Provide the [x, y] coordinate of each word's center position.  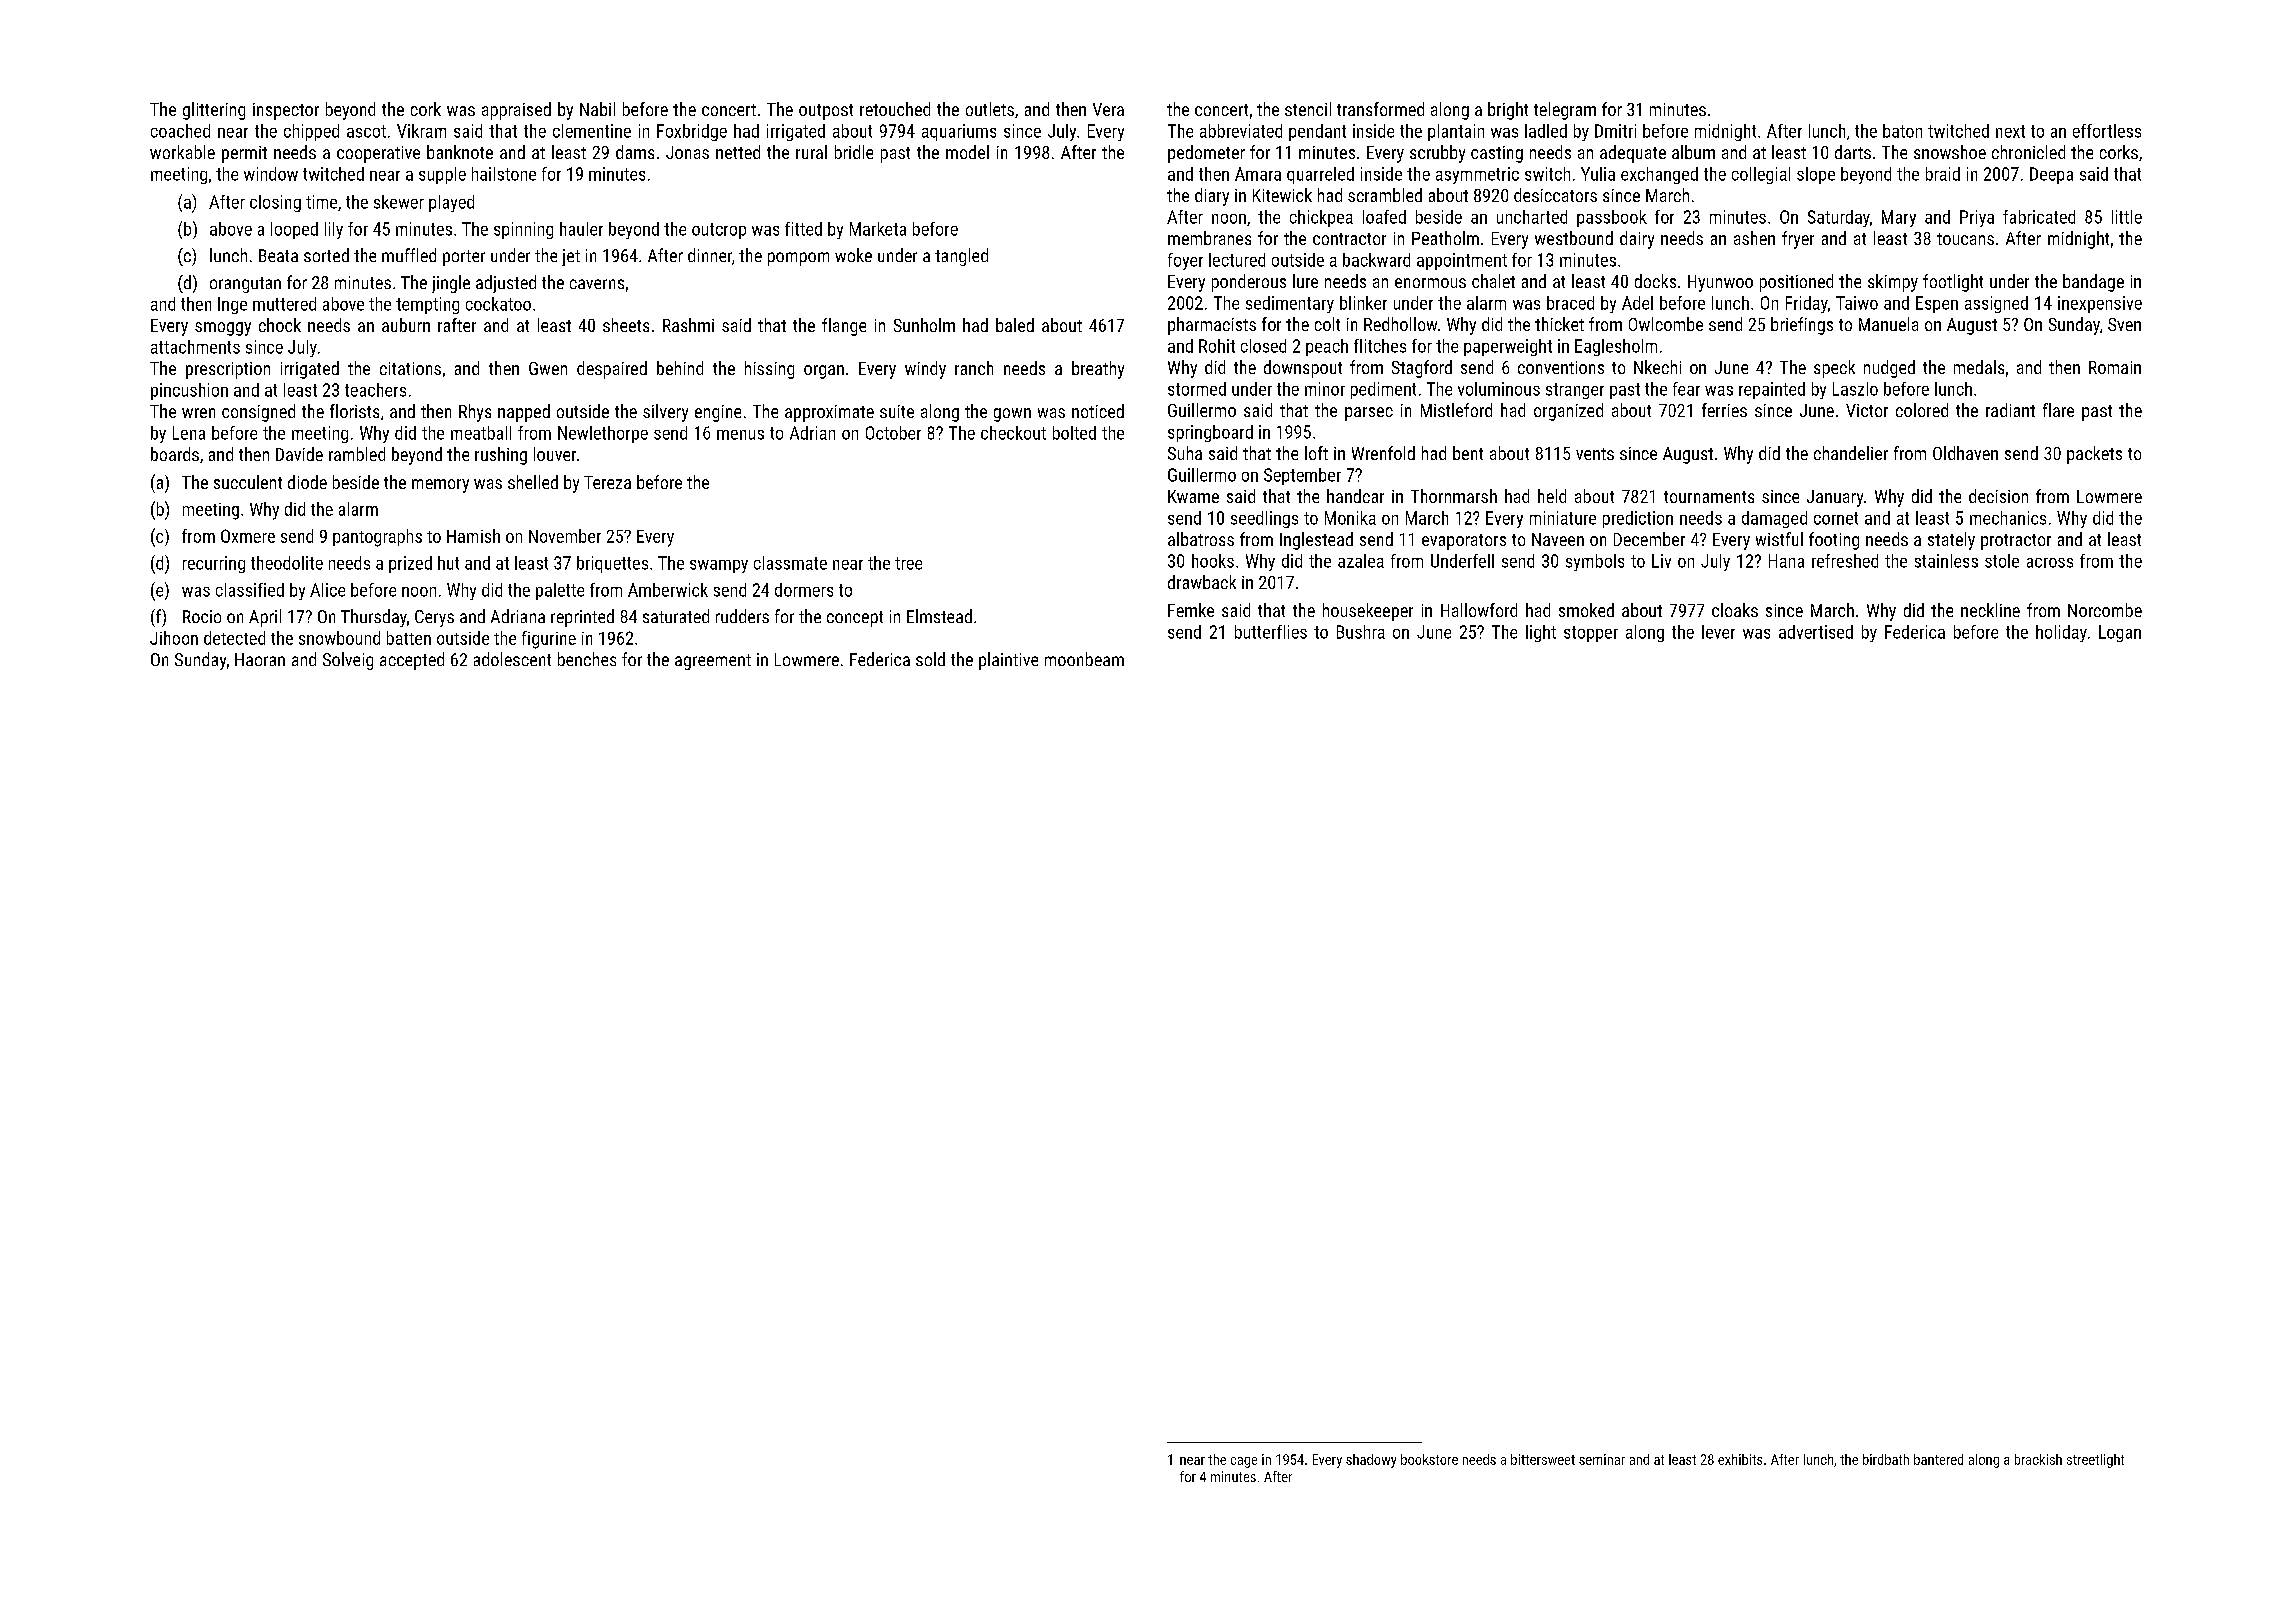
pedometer [1206, 154]
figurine [549, 640]
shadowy [1371, 1461]
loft [1316, 453]
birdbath [1886, 1459]
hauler [581, 229]
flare [2058, 410]
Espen [1937, 304]
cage [1244, 1462]
